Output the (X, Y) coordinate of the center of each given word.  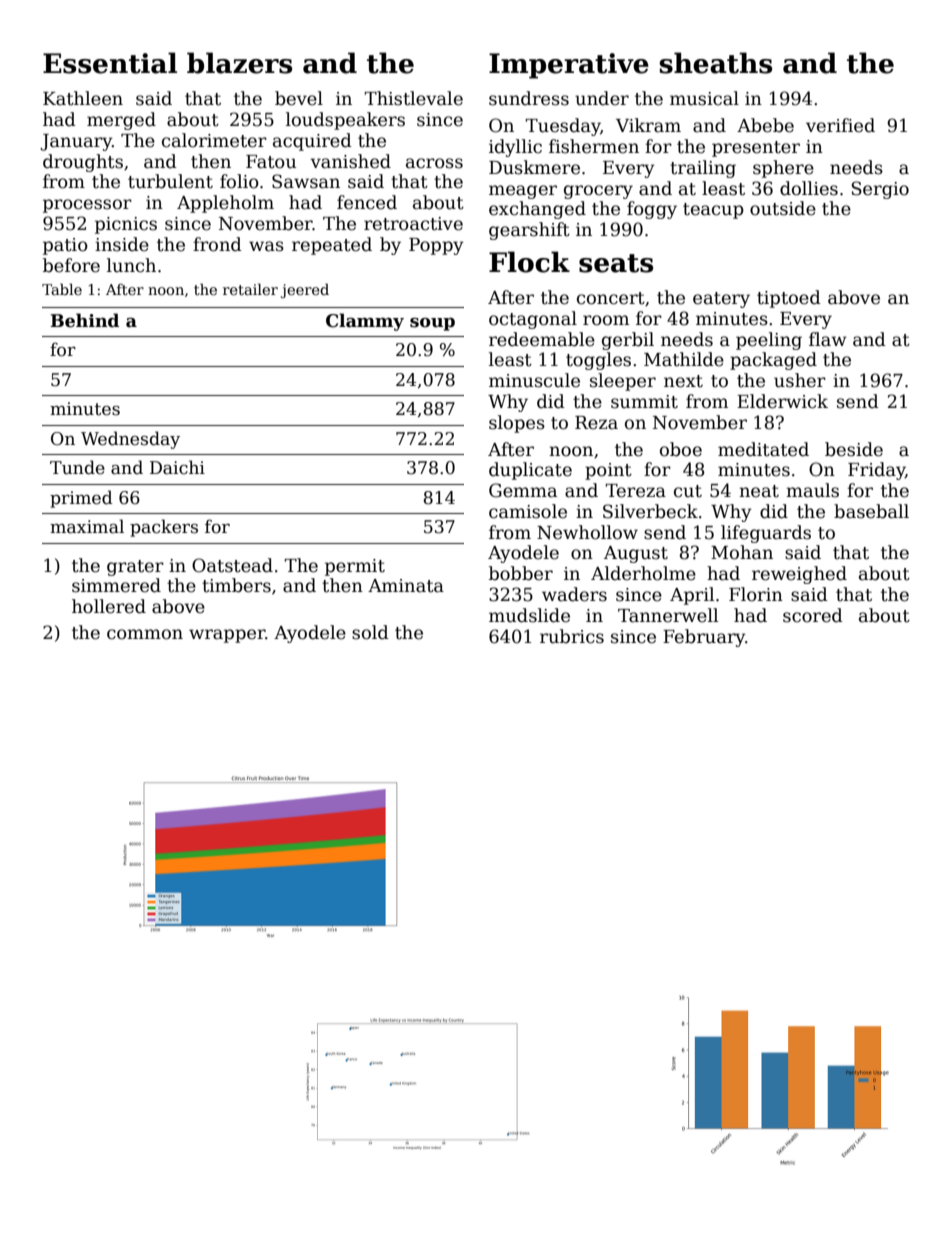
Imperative (569, 66)
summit (644, 402)
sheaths (715, 63)
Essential (110, 63)
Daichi (177, 467)
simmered (116, 585)
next (683, 381)
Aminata (406, 586)
